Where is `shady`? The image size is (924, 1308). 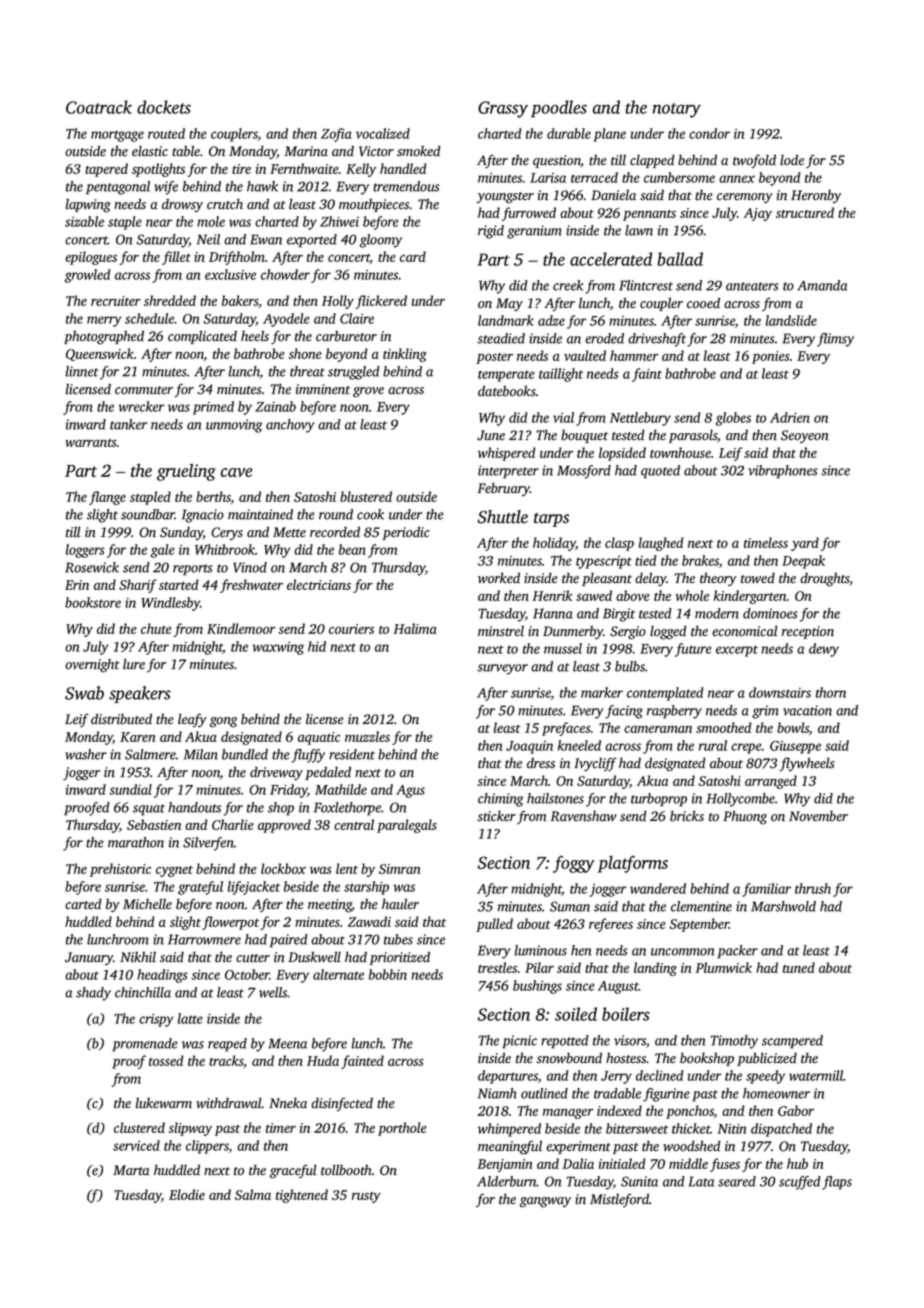 shady is located at coordinates (93, 994).
